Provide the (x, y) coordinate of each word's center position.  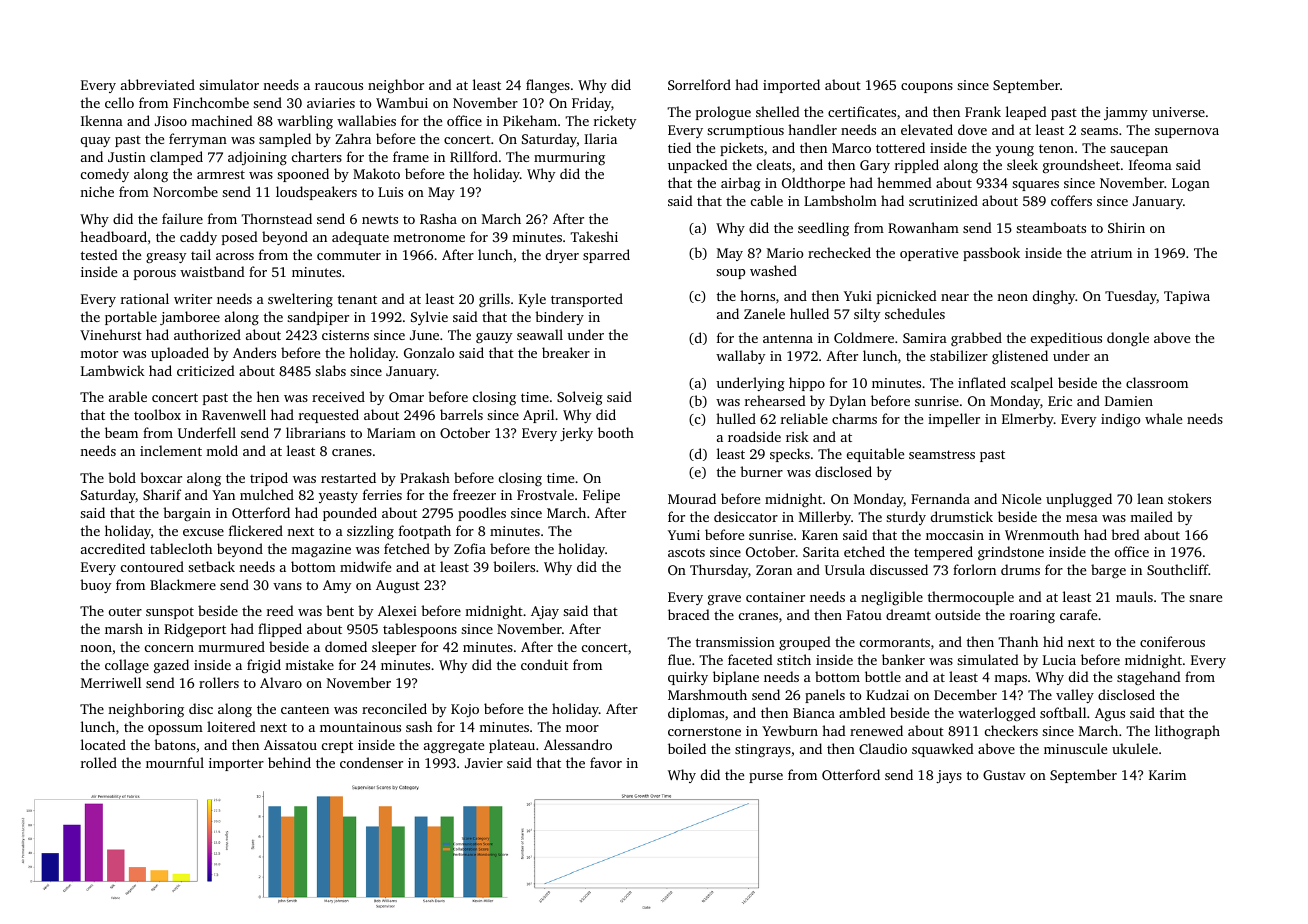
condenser (371, 762)
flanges (548, 86)
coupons (927, 88)
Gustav (1004, 775)
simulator (229, 84)
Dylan (848, 402)
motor (99, 353)
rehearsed (775, 400)
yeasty (338, 497)
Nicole (1021, 498)
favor (606, 762)
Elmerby (1028, 420)
